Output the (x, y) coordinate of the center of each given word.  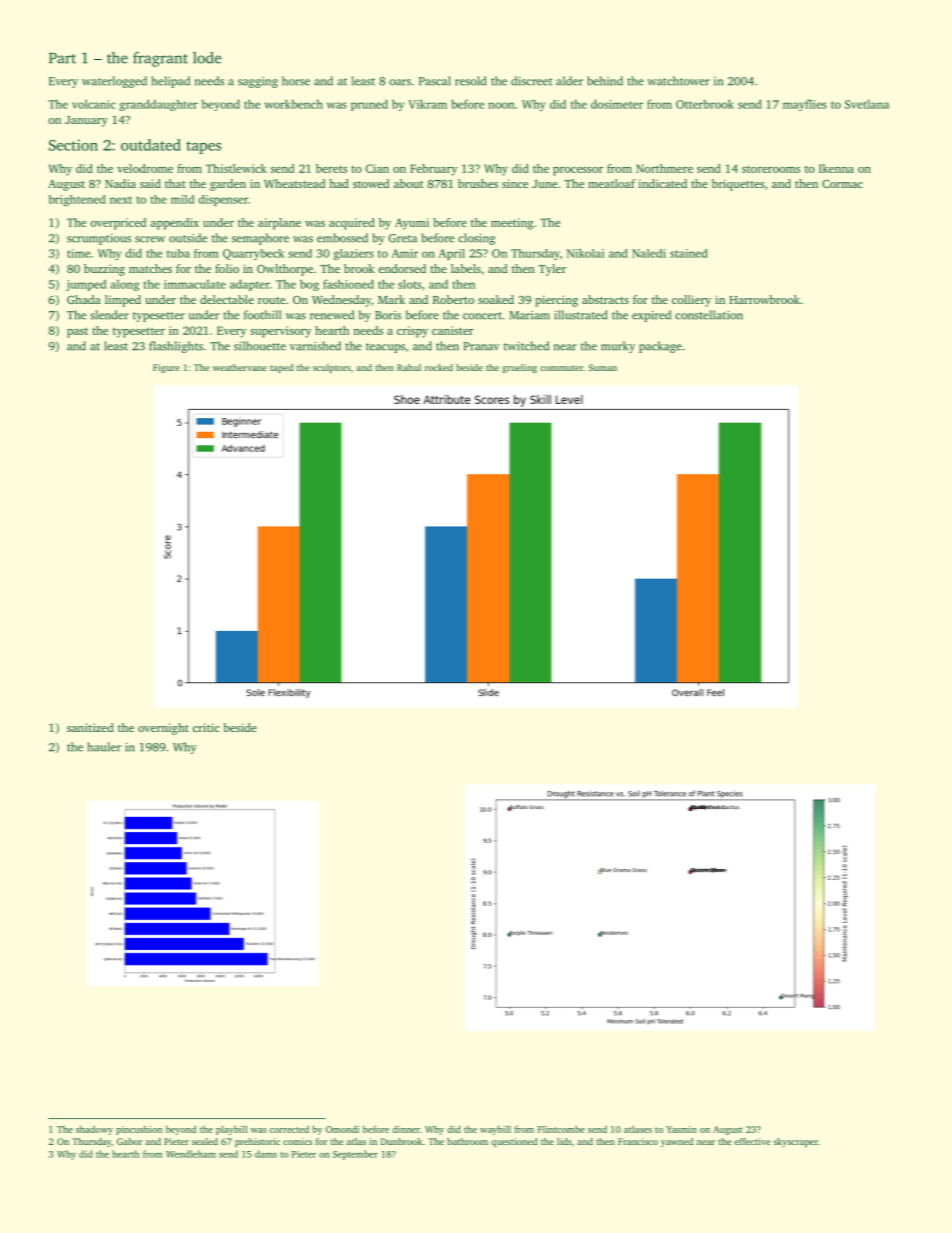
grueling (519, 368)
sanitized (90, 727)
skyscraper (796, 1142)
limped (123, 301)
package (660, 347)
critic (206, 727)
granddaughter (158, 105)
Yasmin (681, 1129)
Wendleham (191, 1154)
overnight (163, 729)
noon (501, 105)
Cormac (842, 184)
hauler (104, 747)
